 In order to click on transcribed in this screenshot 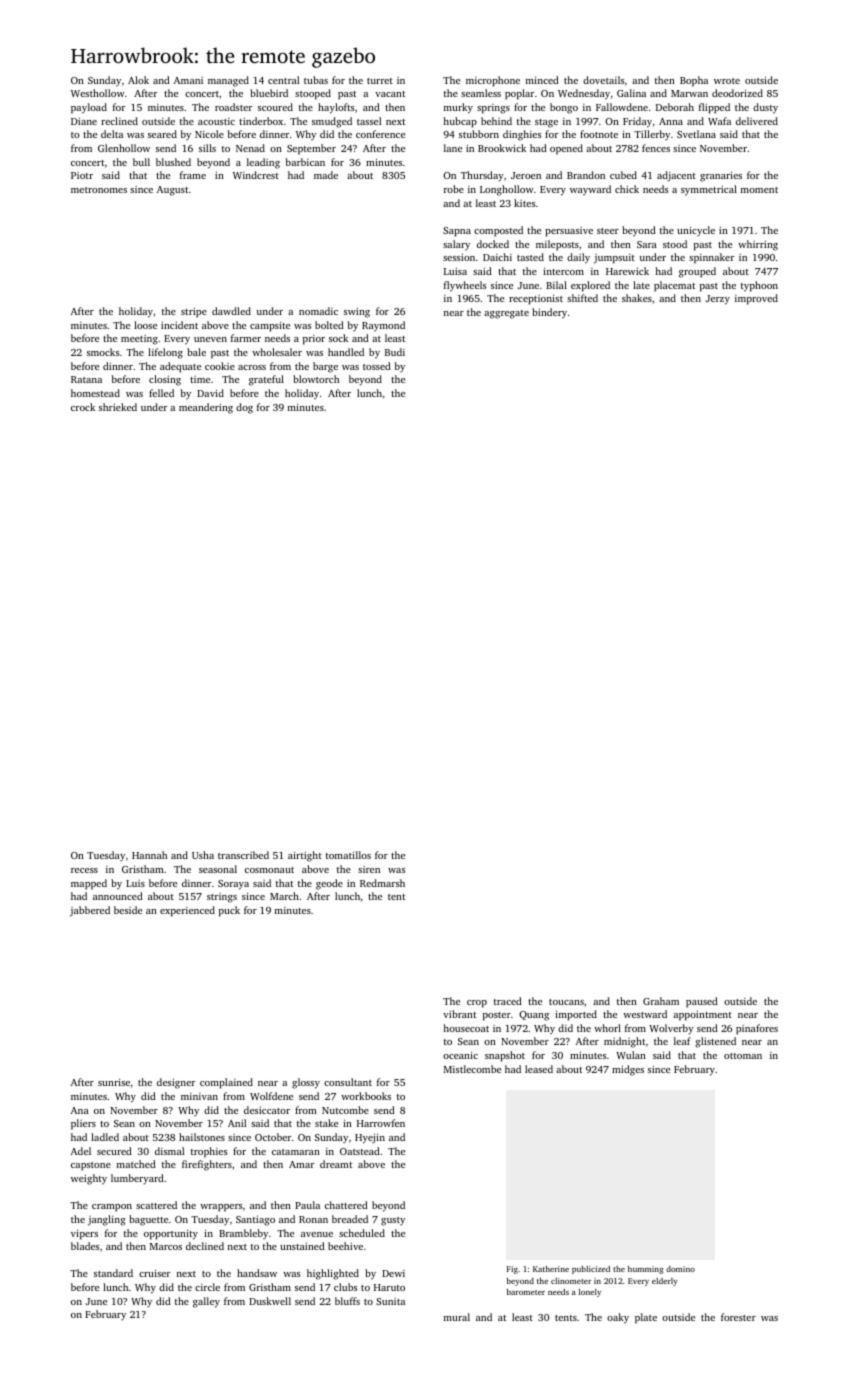, I will do `click(243, 855)`.
